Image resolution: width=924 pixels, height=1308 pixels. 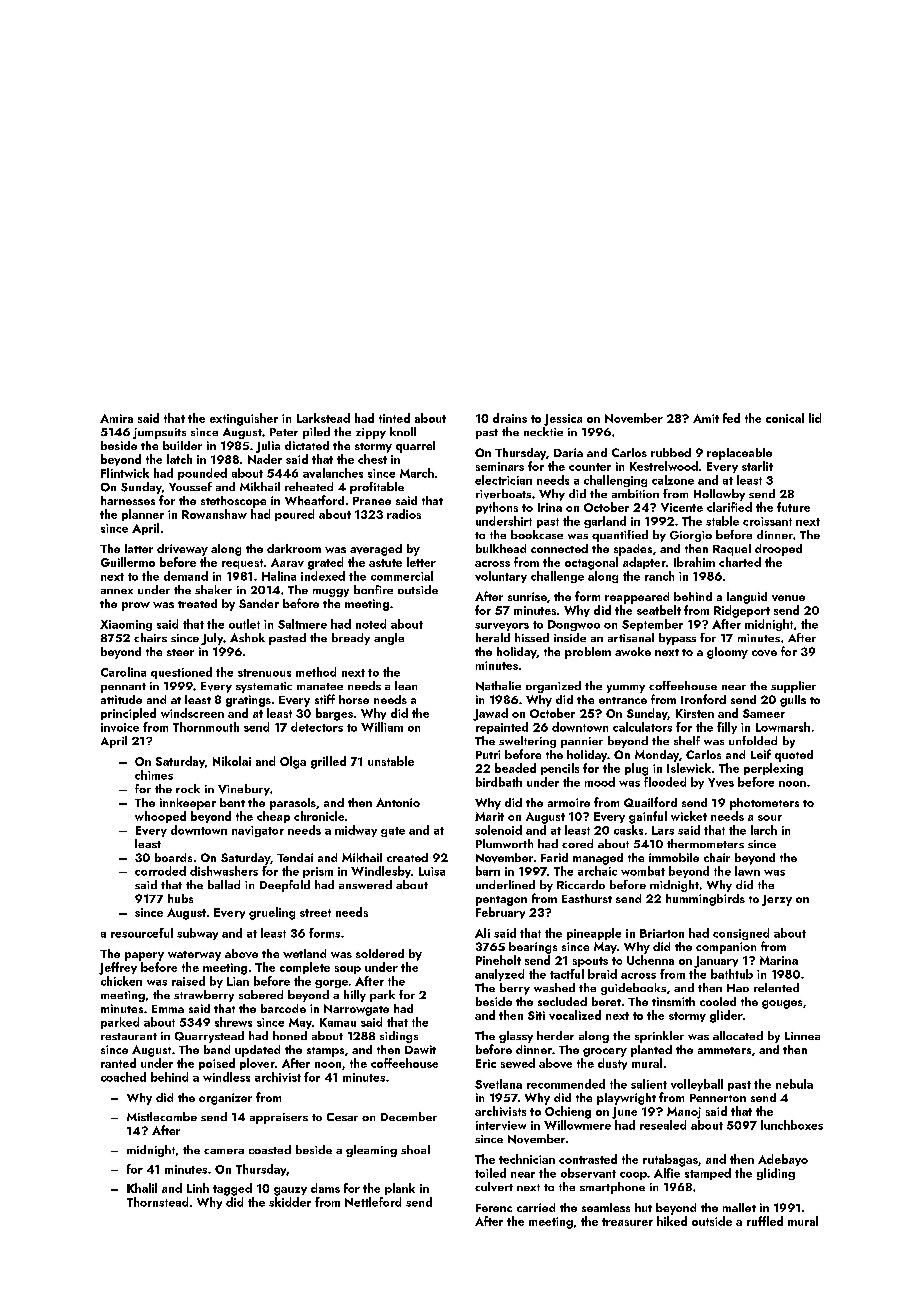 I want to click on builder, so click(x=182, y=445).
